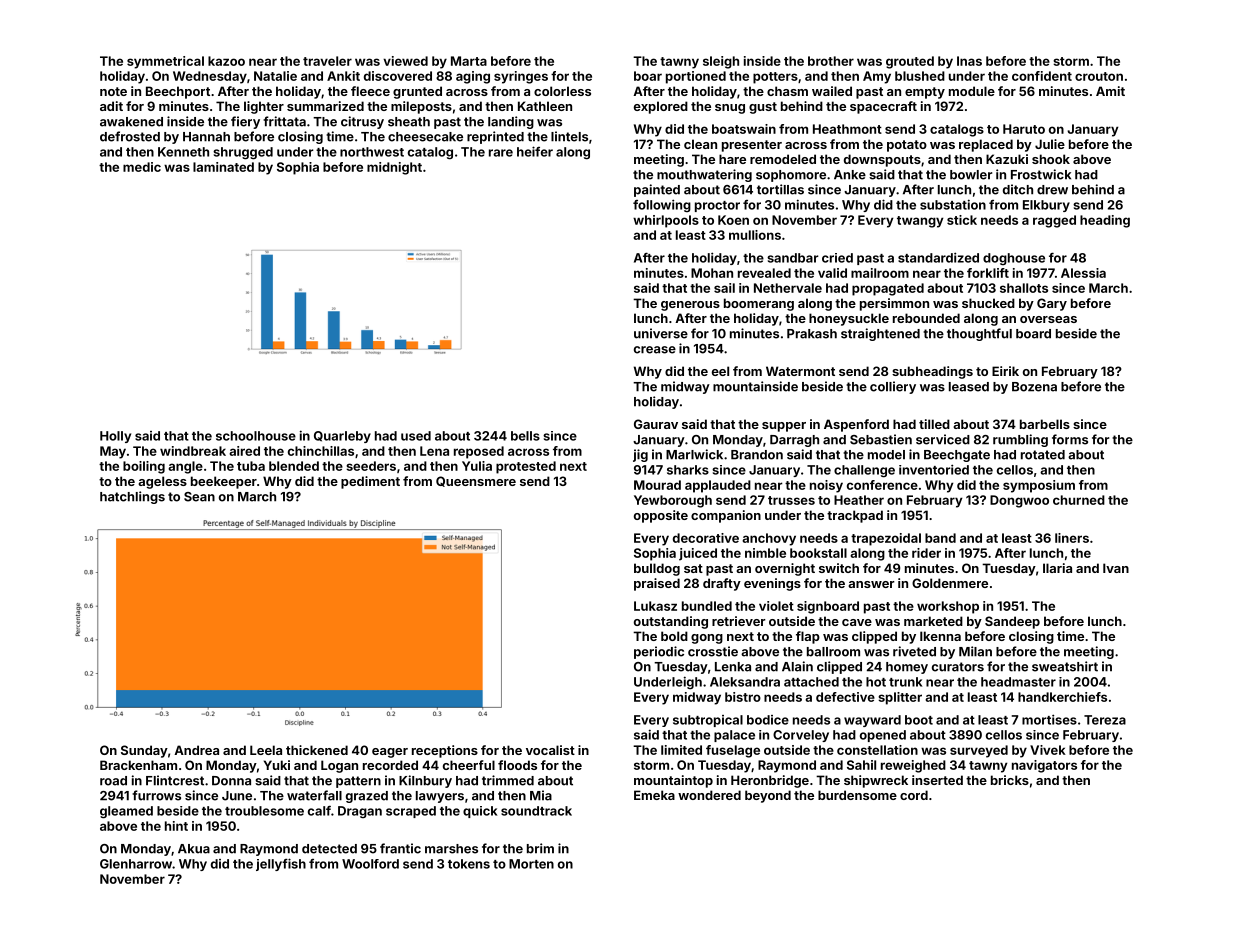 The height and width of the screenshot is (952, 1233). What do you see at coordinates (131, 122) in the screenshot?
I see `awakened` at bounding box center [131, 122].
